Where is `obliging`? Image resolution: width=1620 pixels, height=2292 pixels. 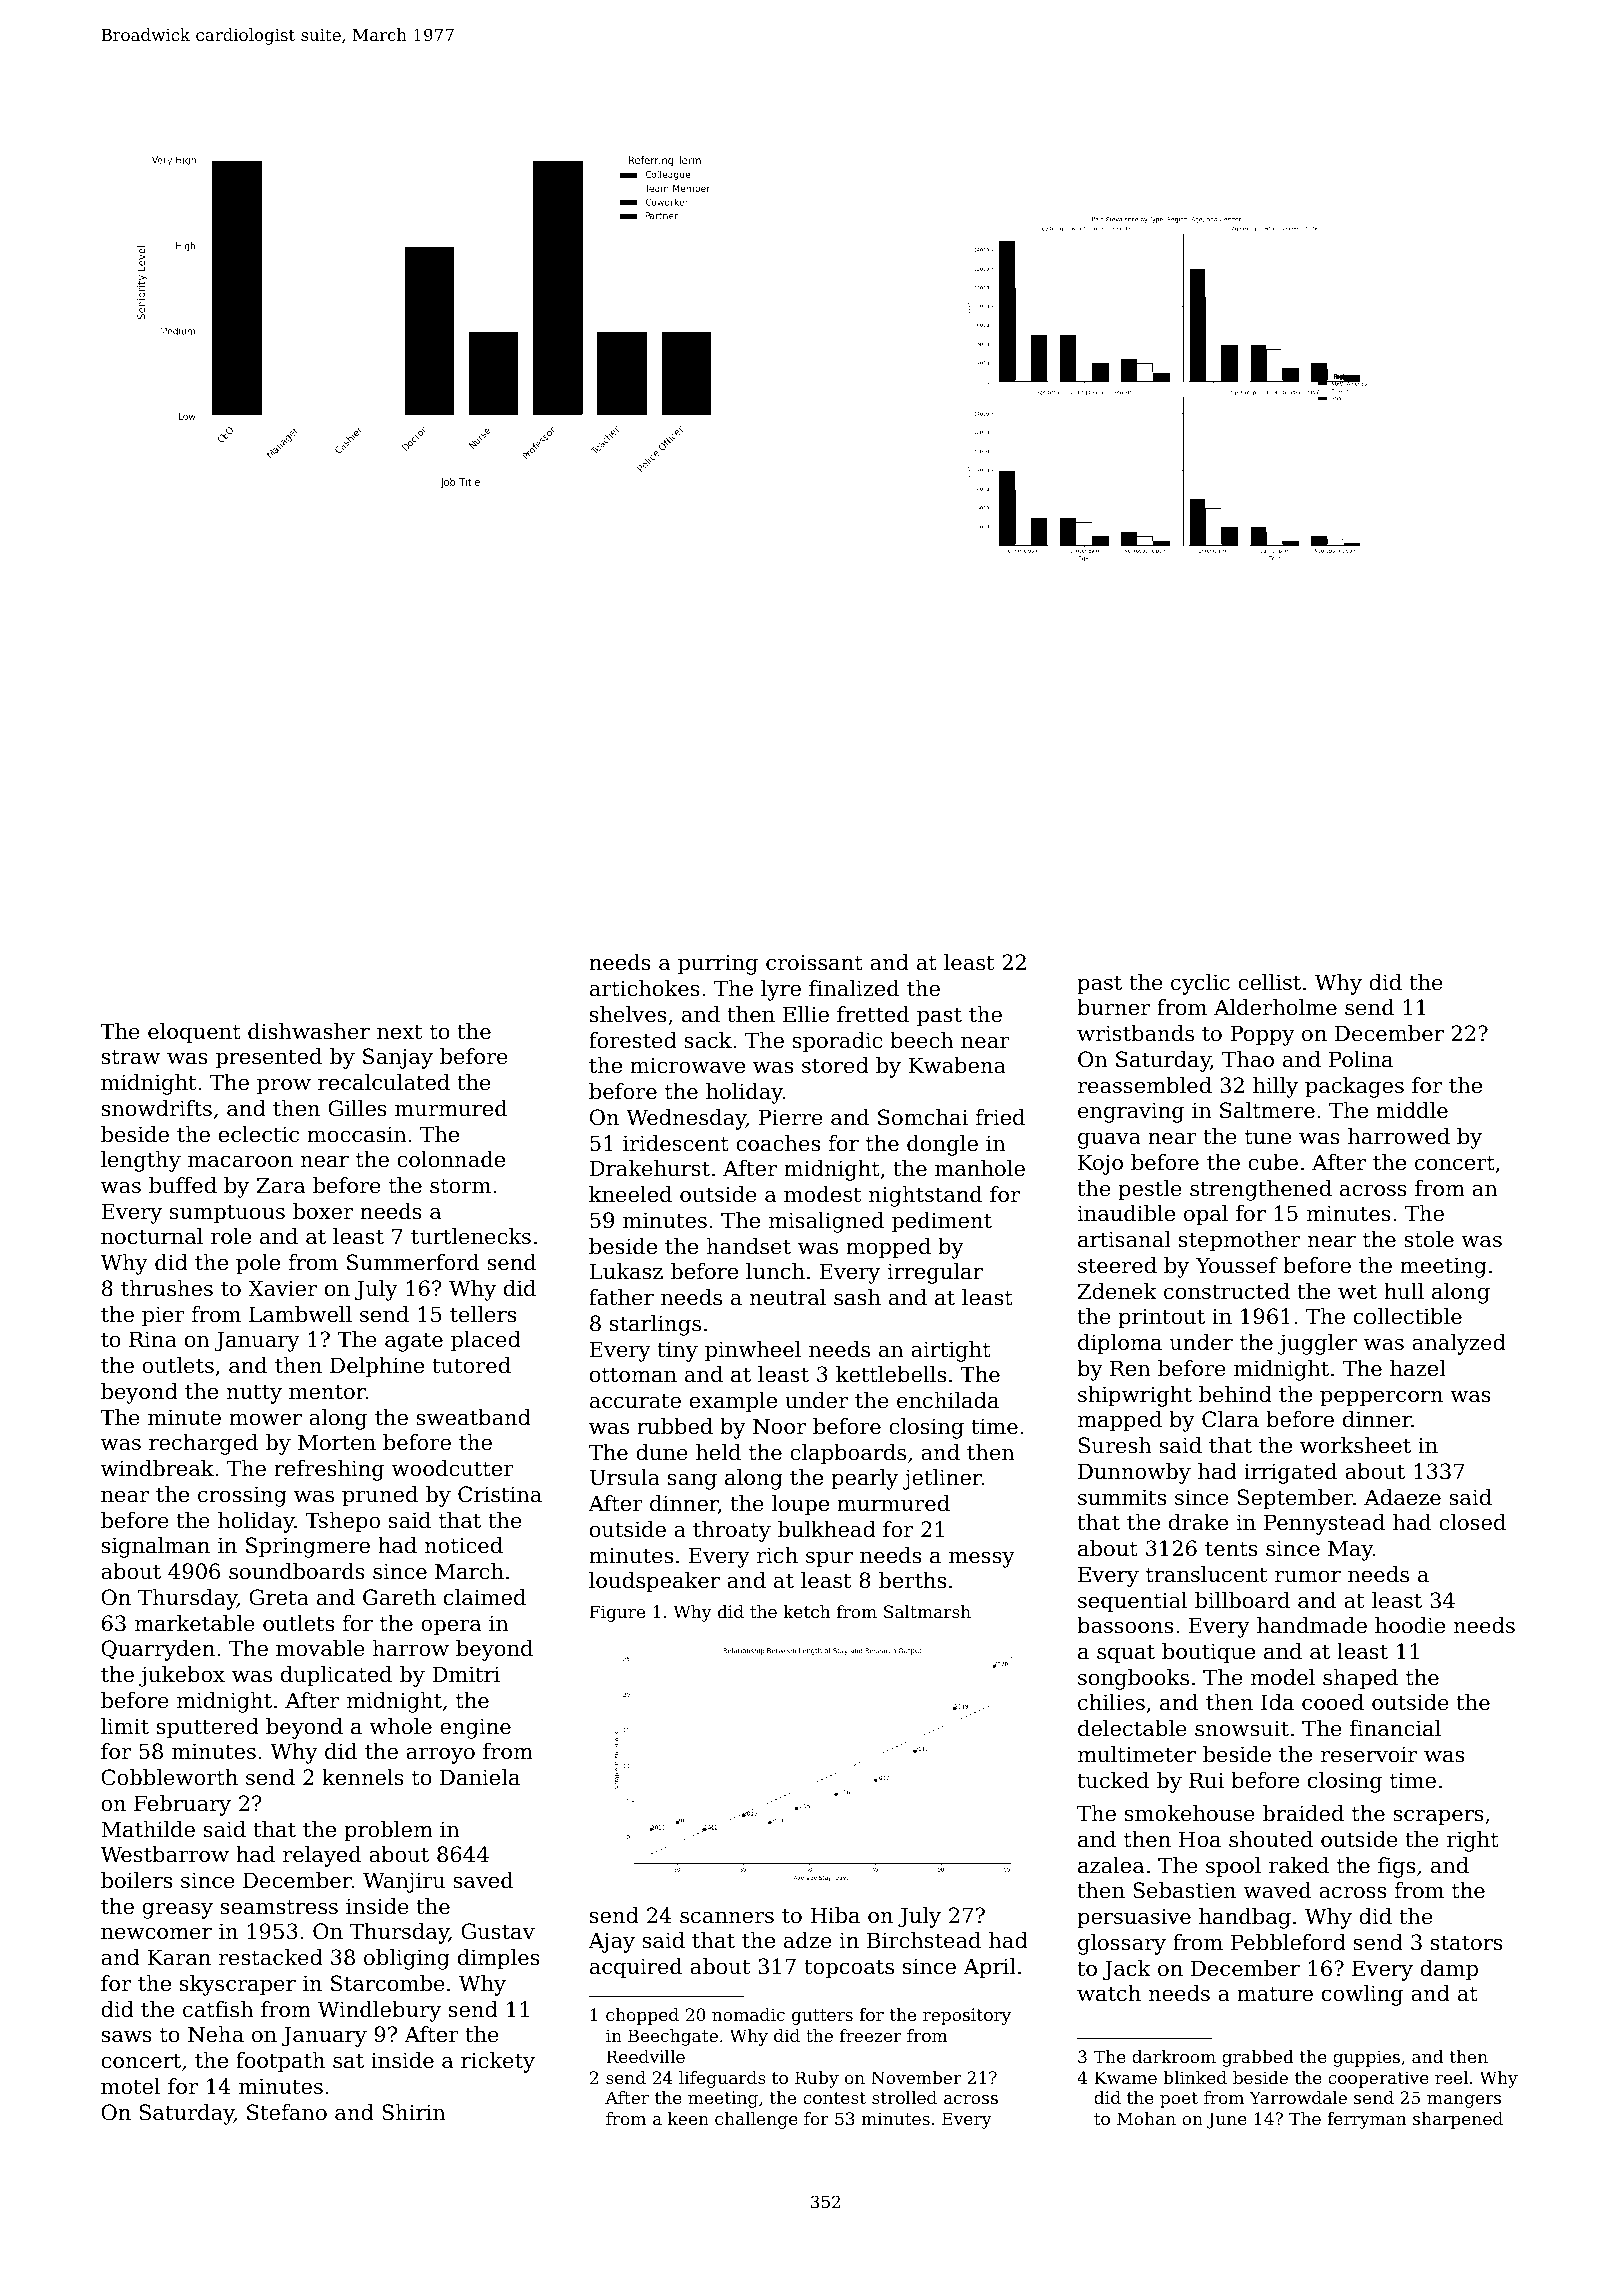
obliging is located at coordinates (407, 1959).
